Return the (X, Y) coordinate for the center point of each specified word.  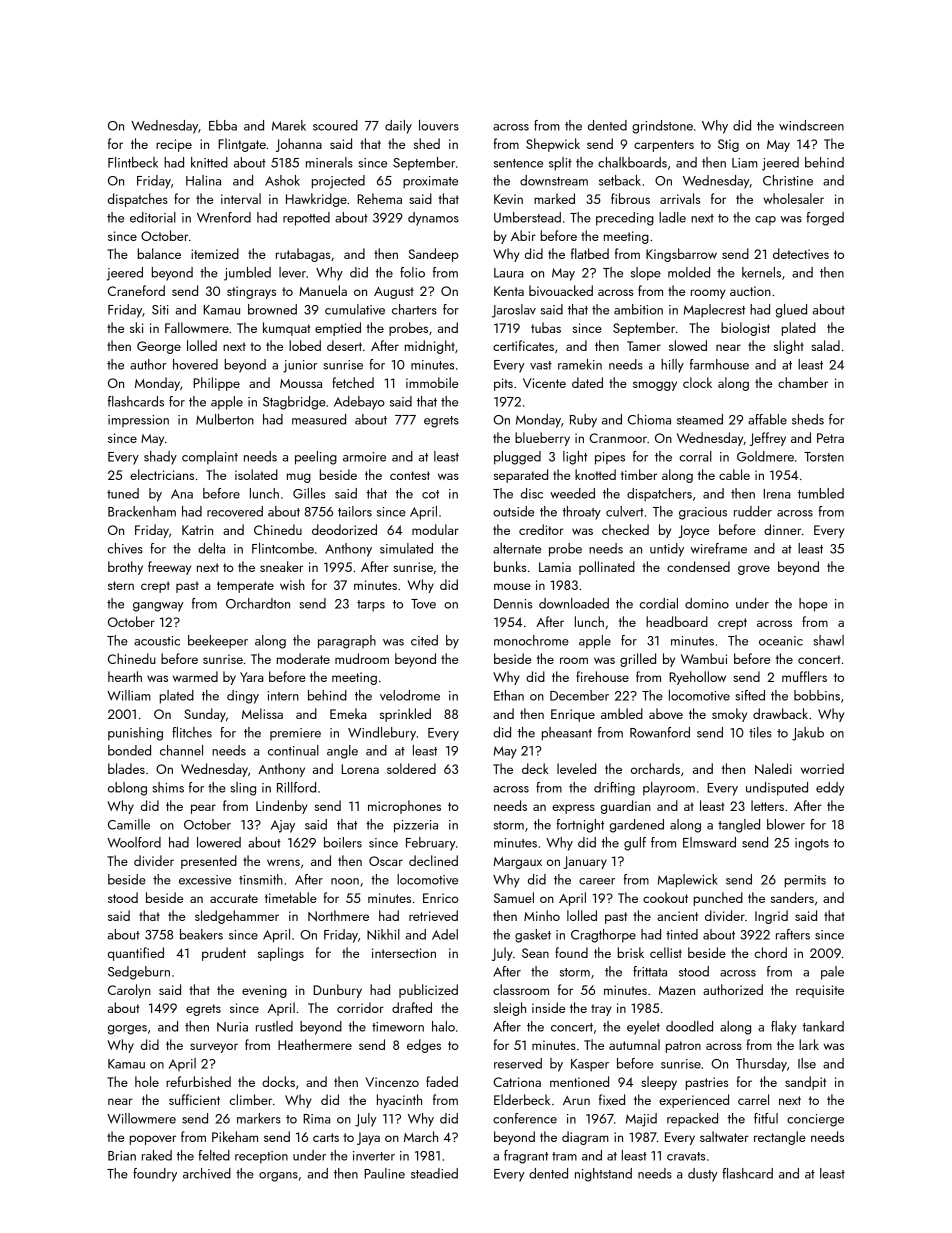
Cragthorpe (603, 936)
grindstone (662, 127)
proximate (430, 182)
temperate (245, 587)
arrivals (680, 198)
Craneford (136, 290)
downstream (554, 180)
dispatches (138, 200)
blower (786, 824)
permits (805, 881)
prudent (224, 954)
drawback (780, 713)
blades (126, 768)
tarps (371, 606)
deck (535, 768)
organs (278, 1177)
